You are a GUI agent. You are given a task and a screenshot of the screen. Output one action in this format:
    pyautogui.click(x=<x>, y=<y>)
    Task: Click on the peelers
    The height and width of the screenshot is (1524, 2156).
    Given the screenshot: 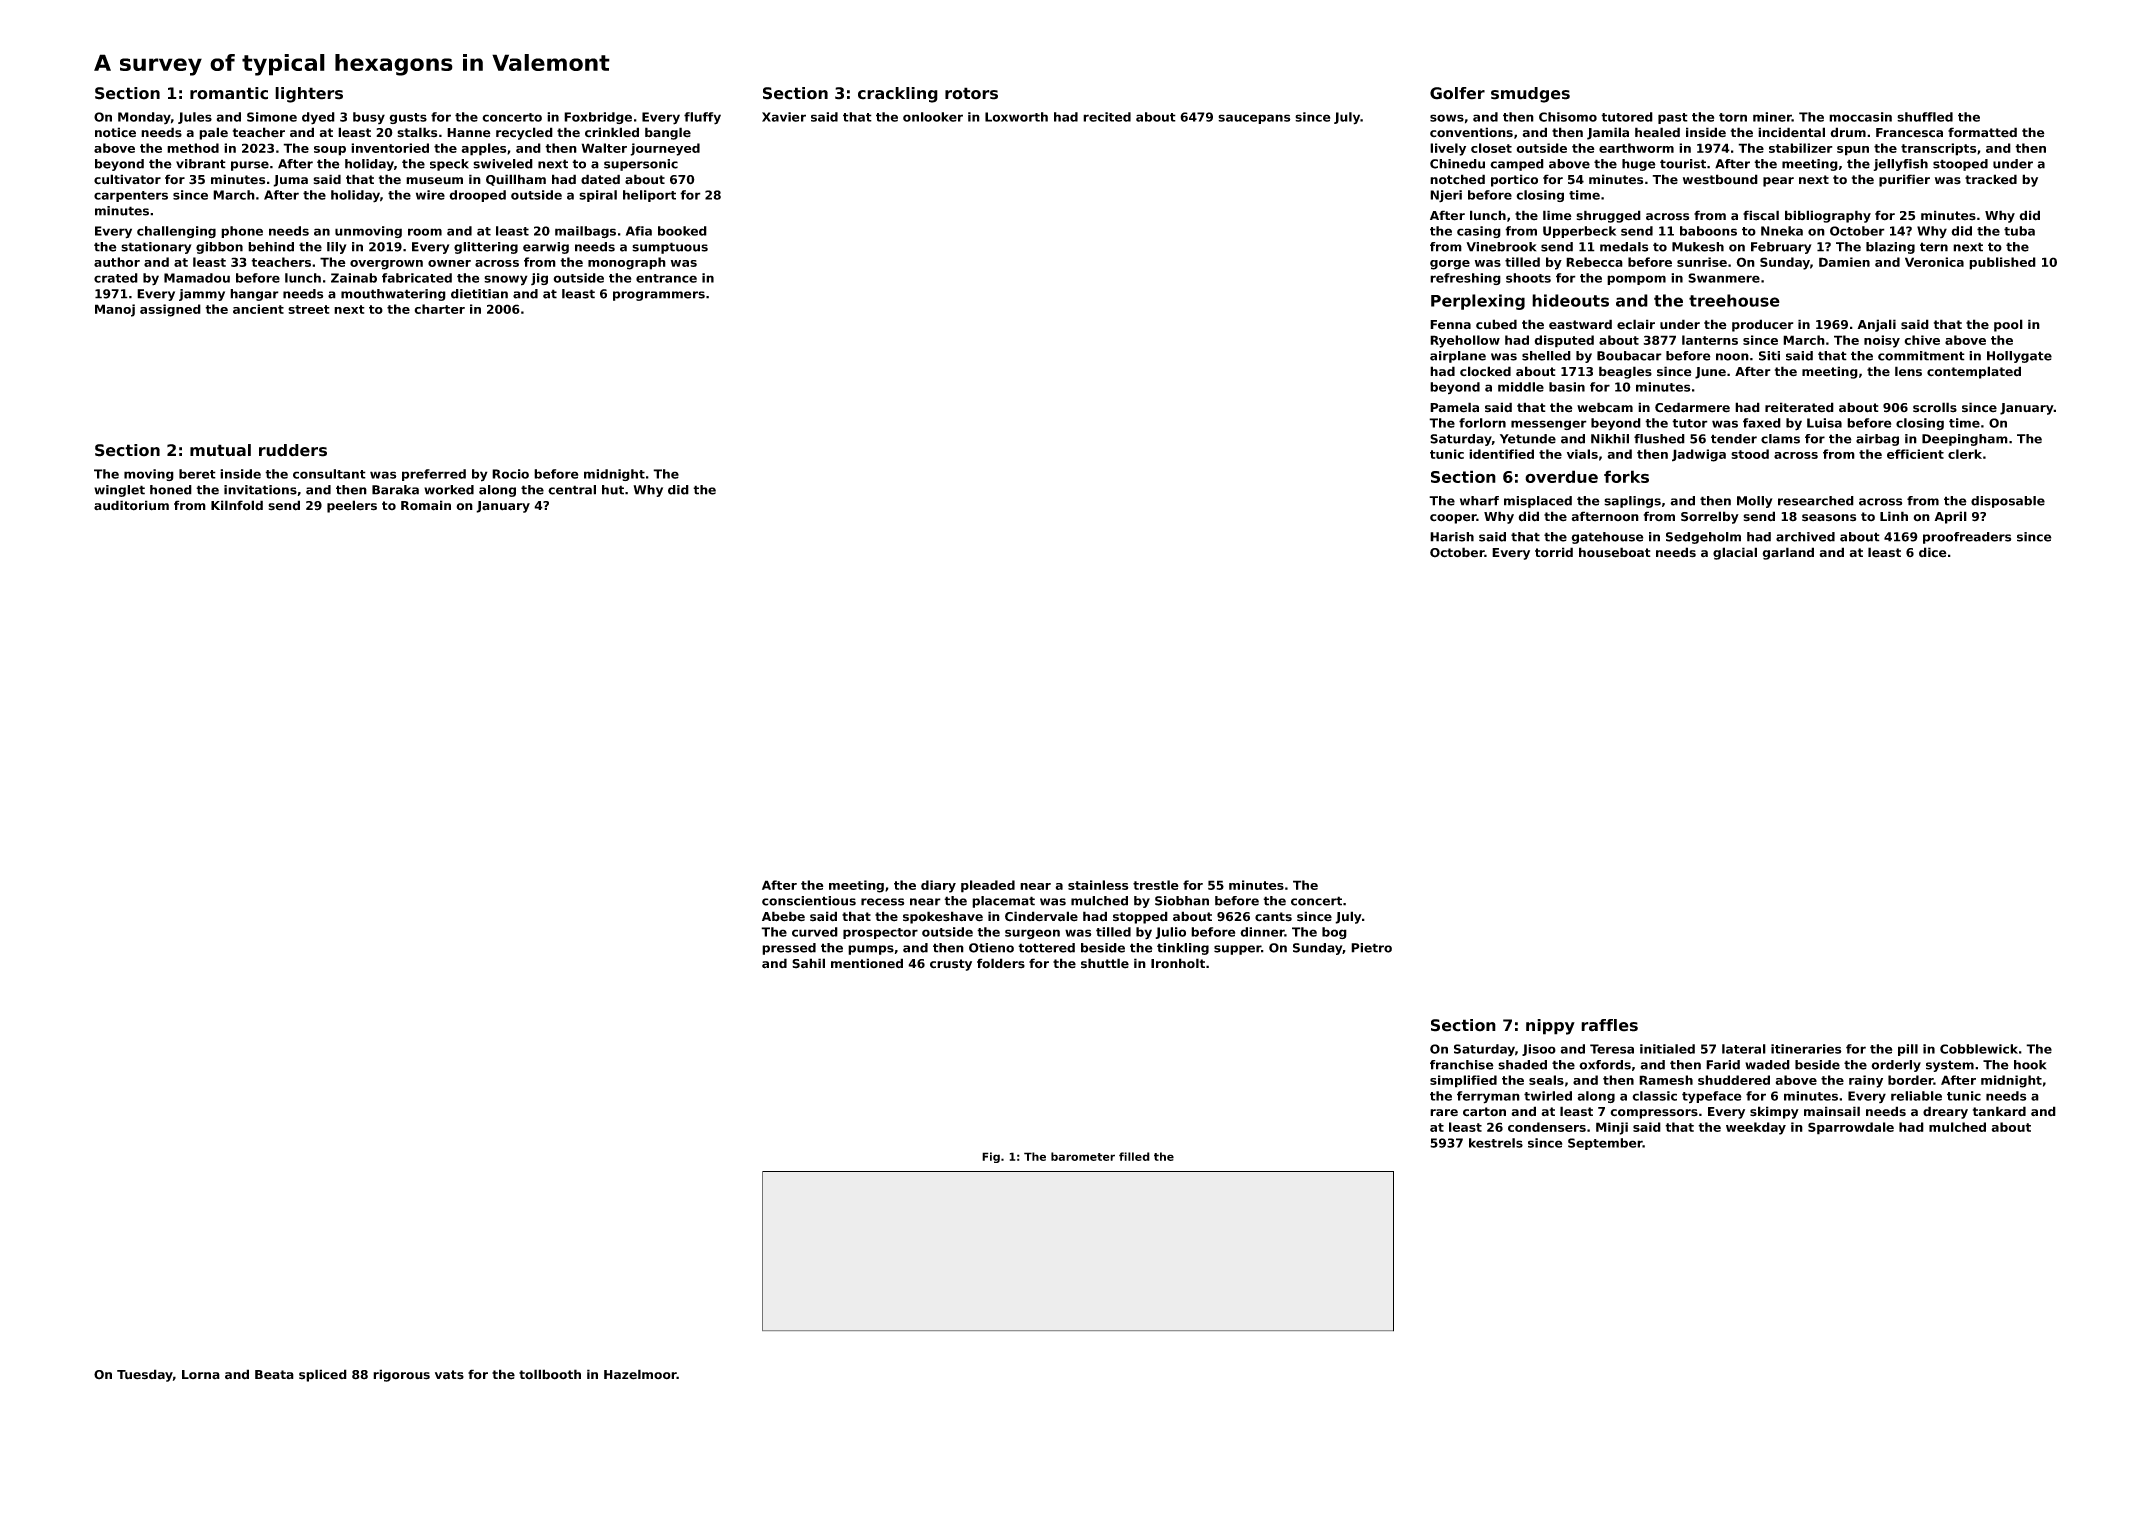 What is the action you would take?
    pyautogui.click(x=352, y=506)
